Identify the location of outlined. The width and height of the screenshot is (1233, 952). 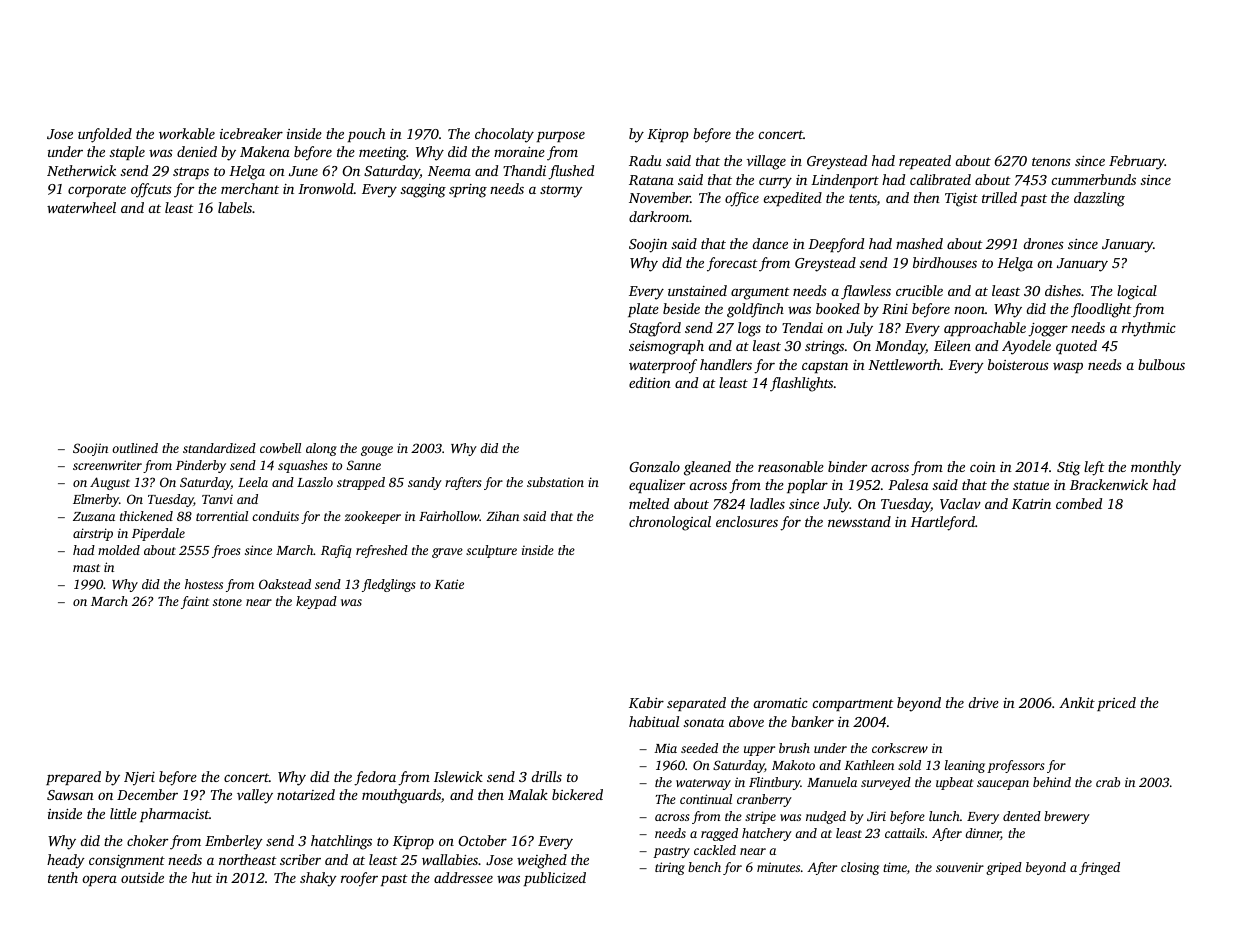
(135, 448).
